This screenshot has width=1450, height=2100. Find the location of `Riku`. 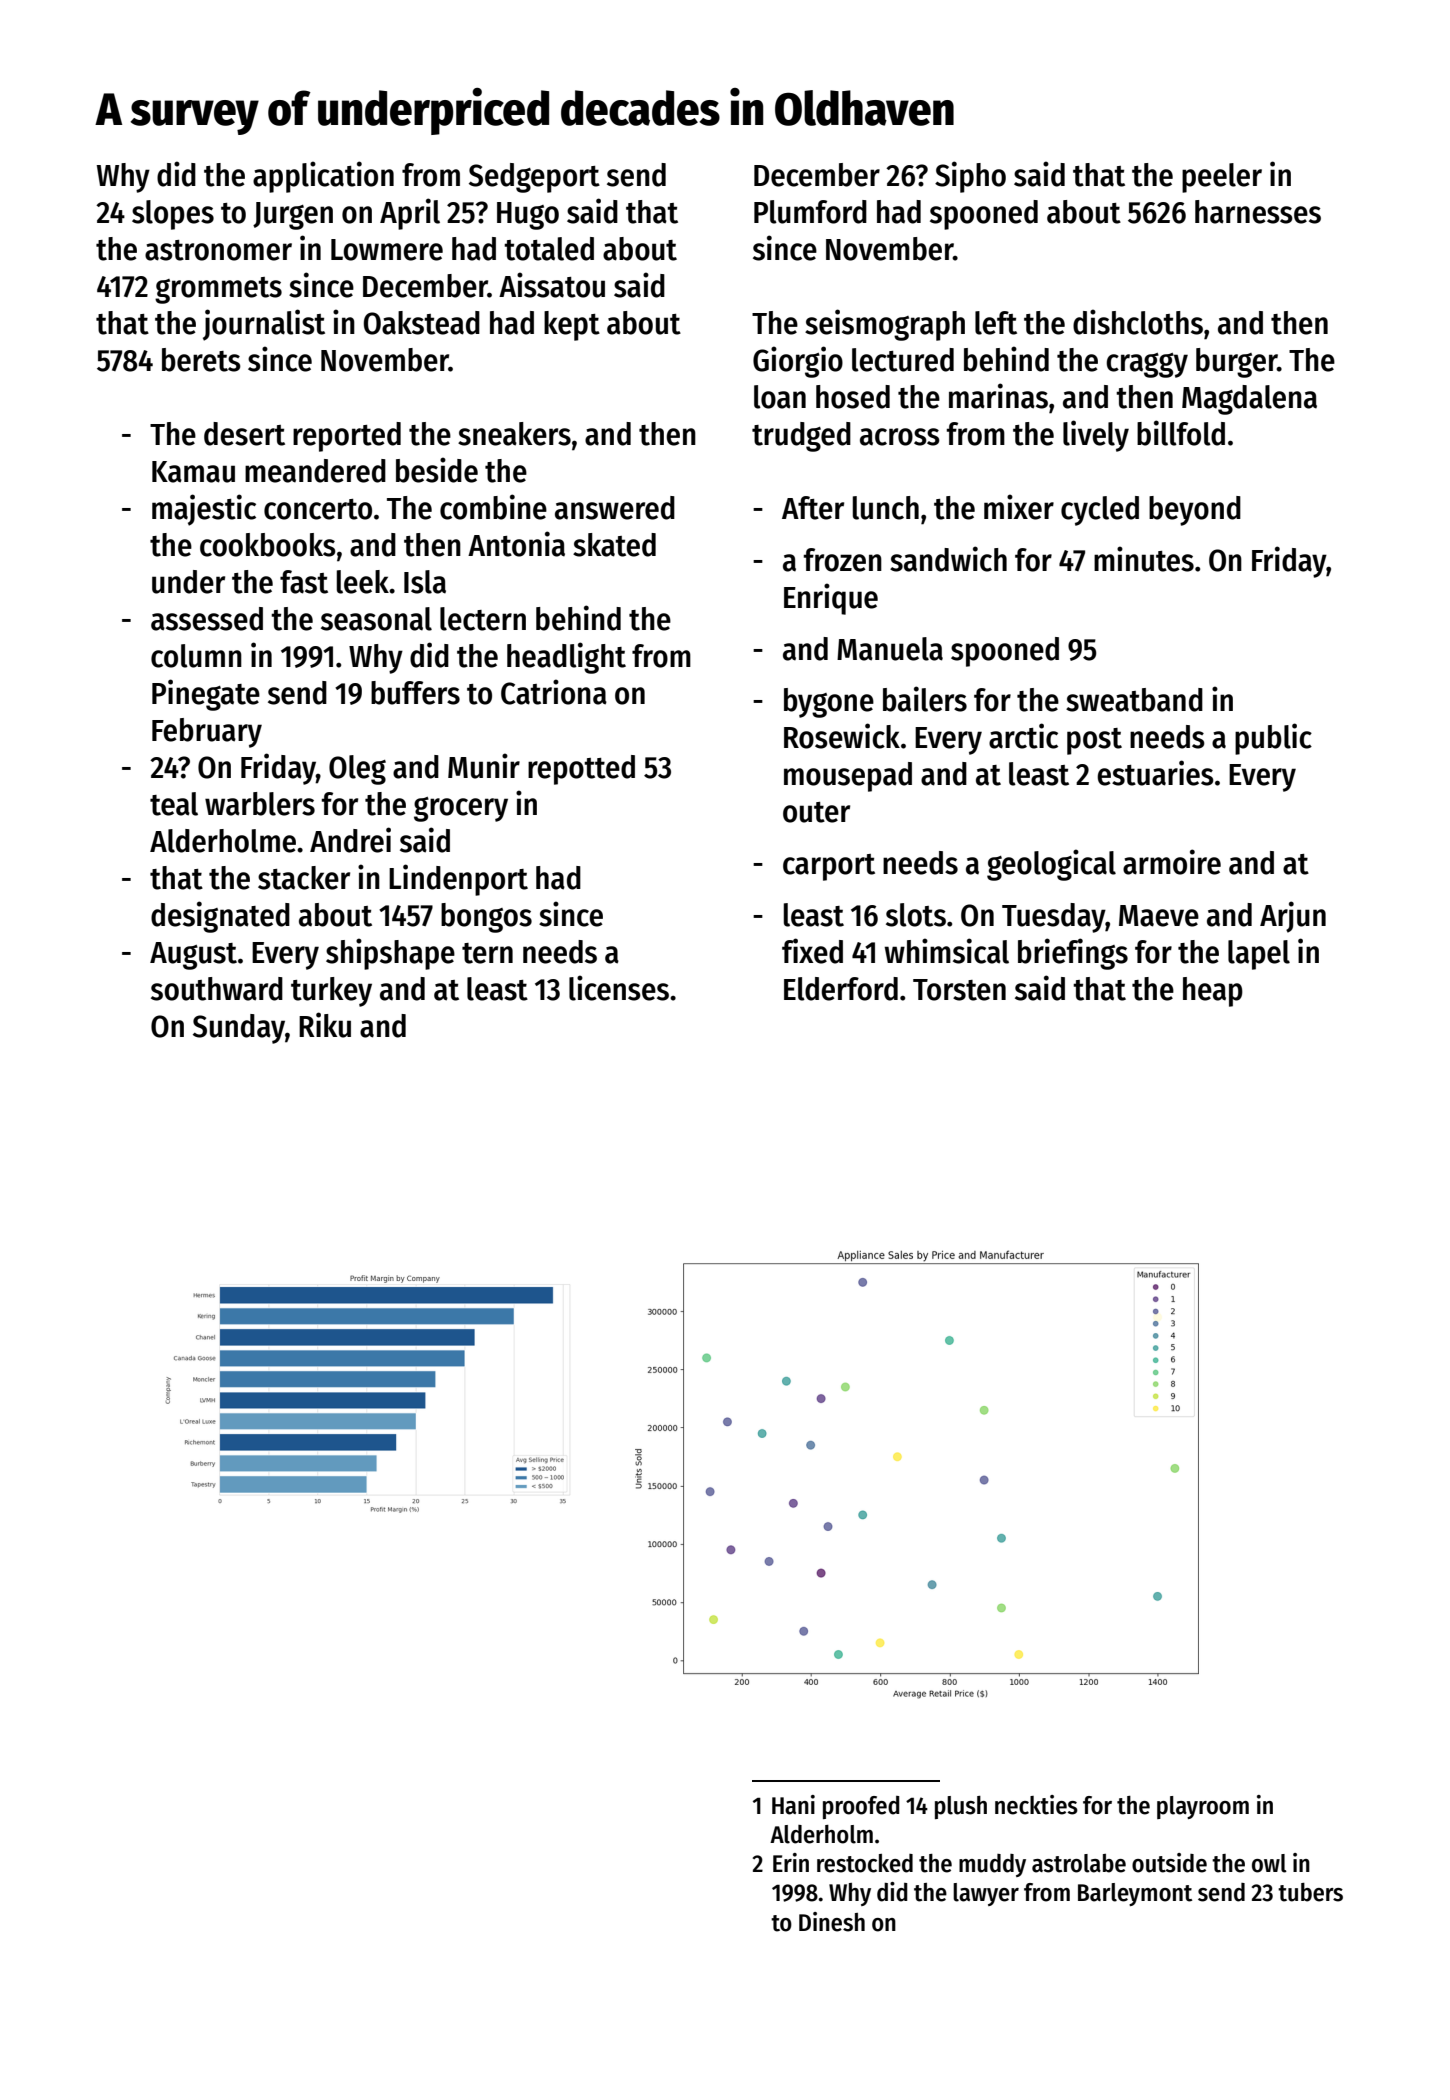

Riku is located at coordinates (325, 1025).
